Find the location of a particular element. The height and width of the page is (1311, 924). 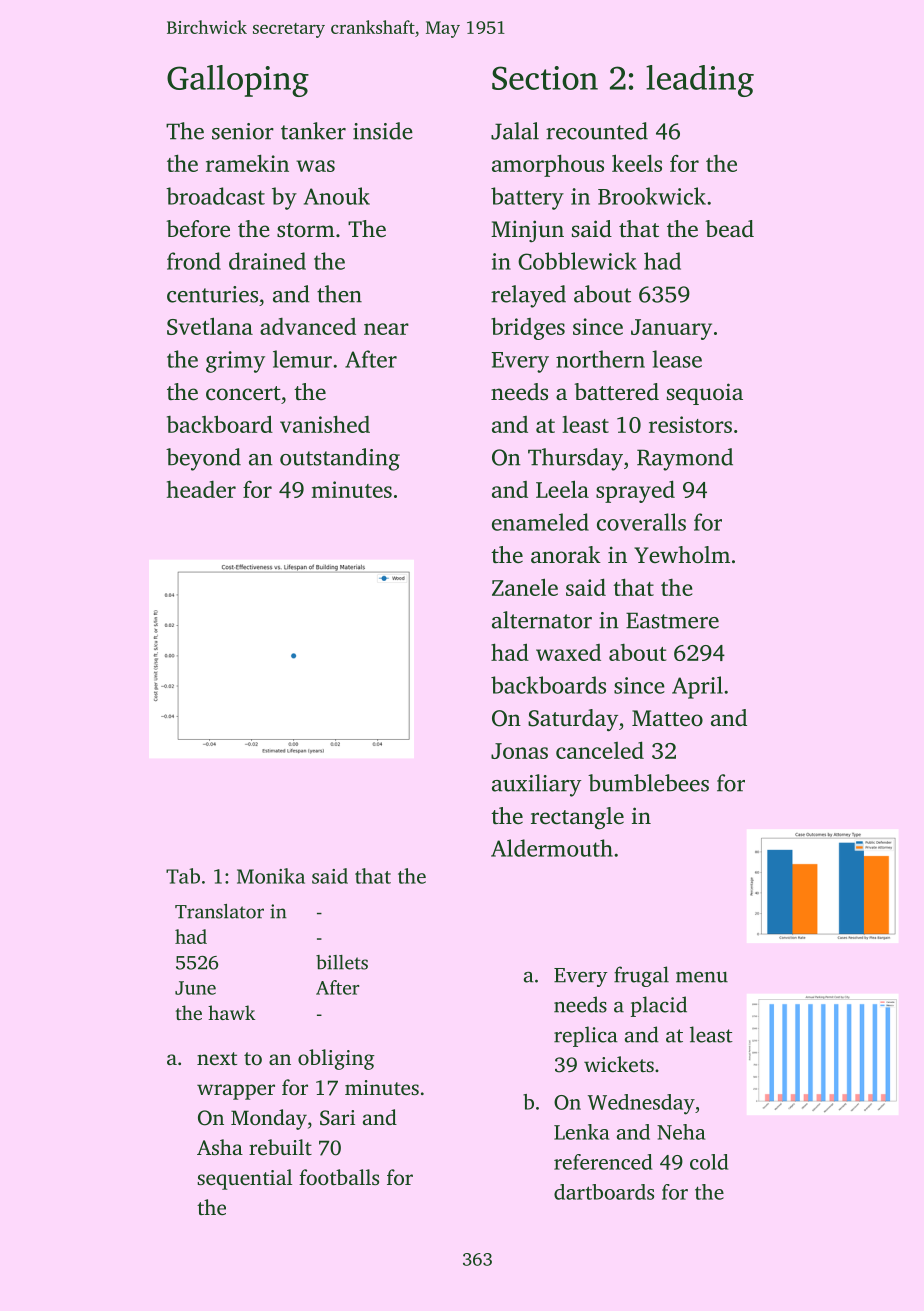

footballs is located at coordinates (339, 1177).
